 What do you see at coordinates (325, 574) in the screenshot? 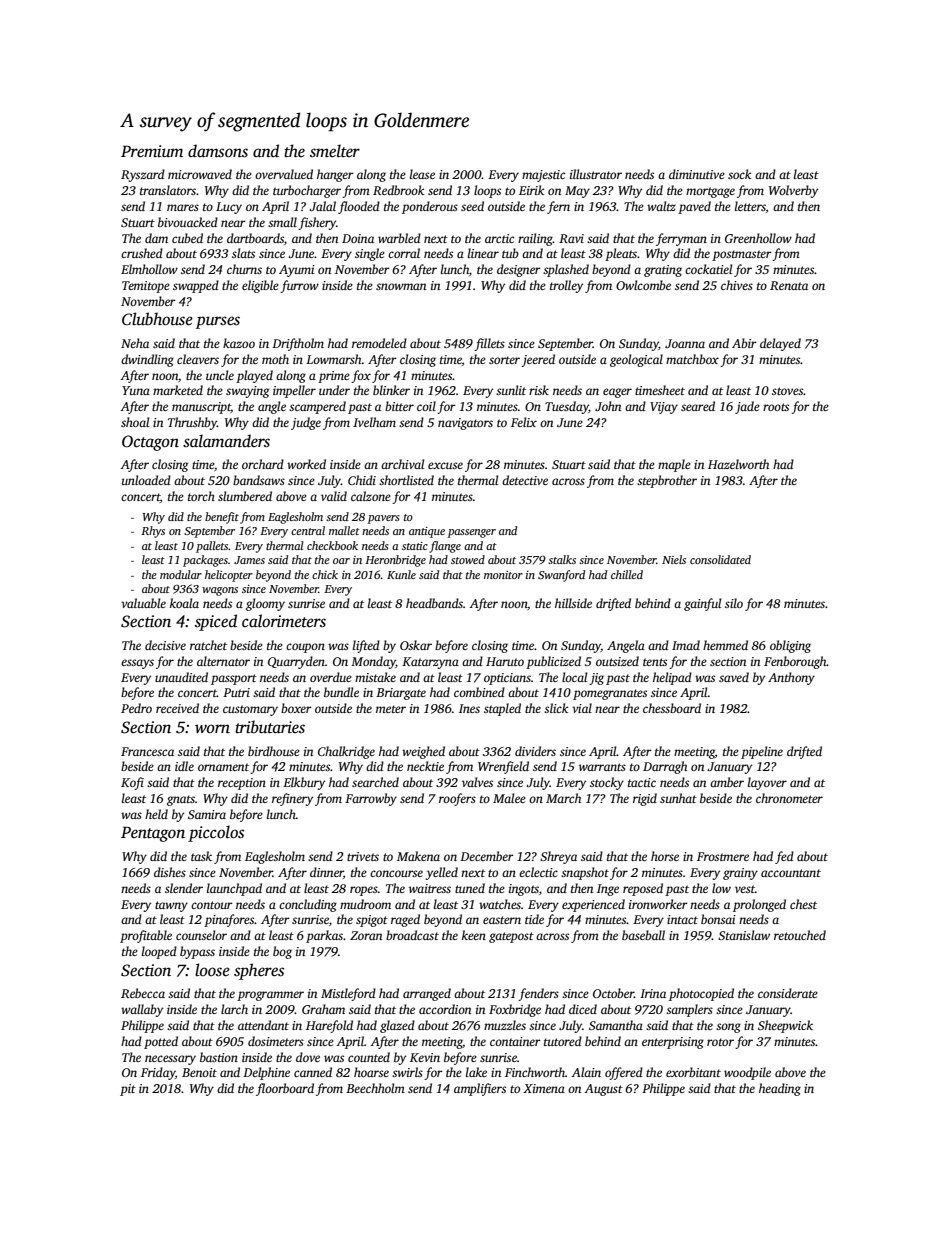
I see `chick` at bounding box center [325, 574].
